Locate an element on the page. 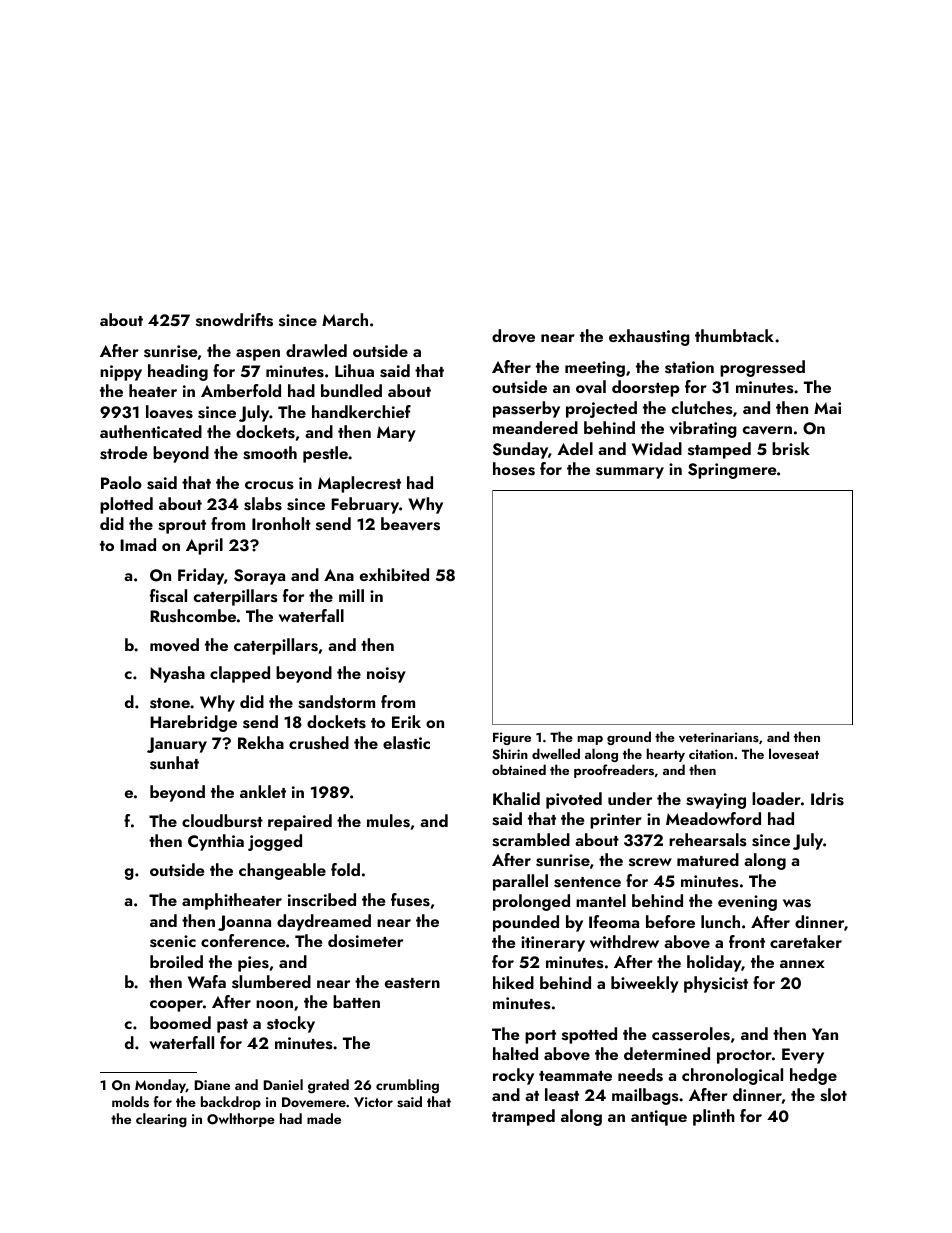 The image size is (952, 1233). beavers is located at coordinates (410, 524).
